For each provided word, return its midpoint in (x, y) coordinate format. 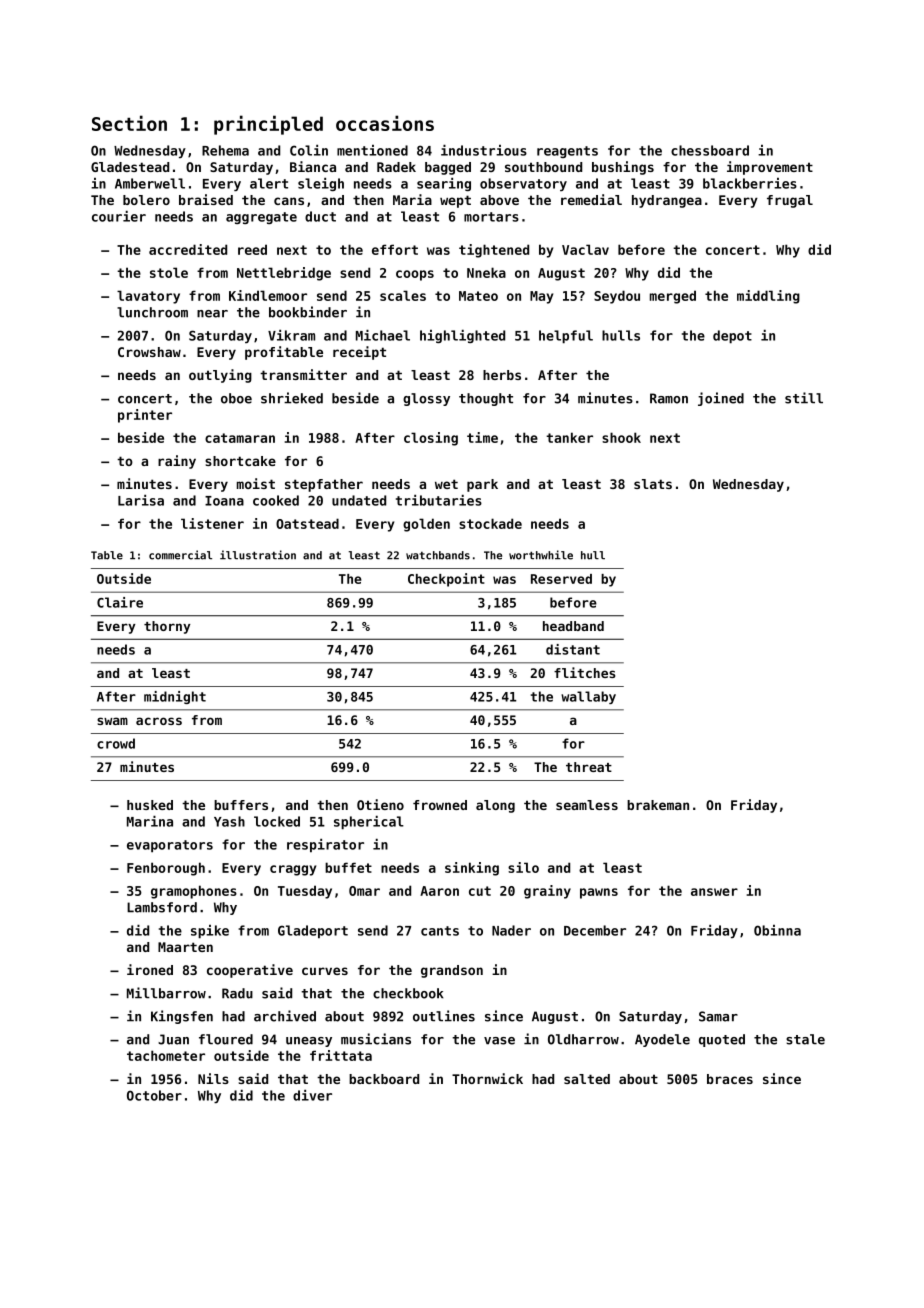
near (212, 314)
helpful (566, 337)
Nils (213, 1078)
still (804, 398)
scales (403, 295)
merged (673, 297)
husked (150, 805)
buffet (348, 867)
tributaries (439, 500)
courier (119, 216)
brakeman (658, 805)
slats (653, 484)
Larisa (141, 500)
